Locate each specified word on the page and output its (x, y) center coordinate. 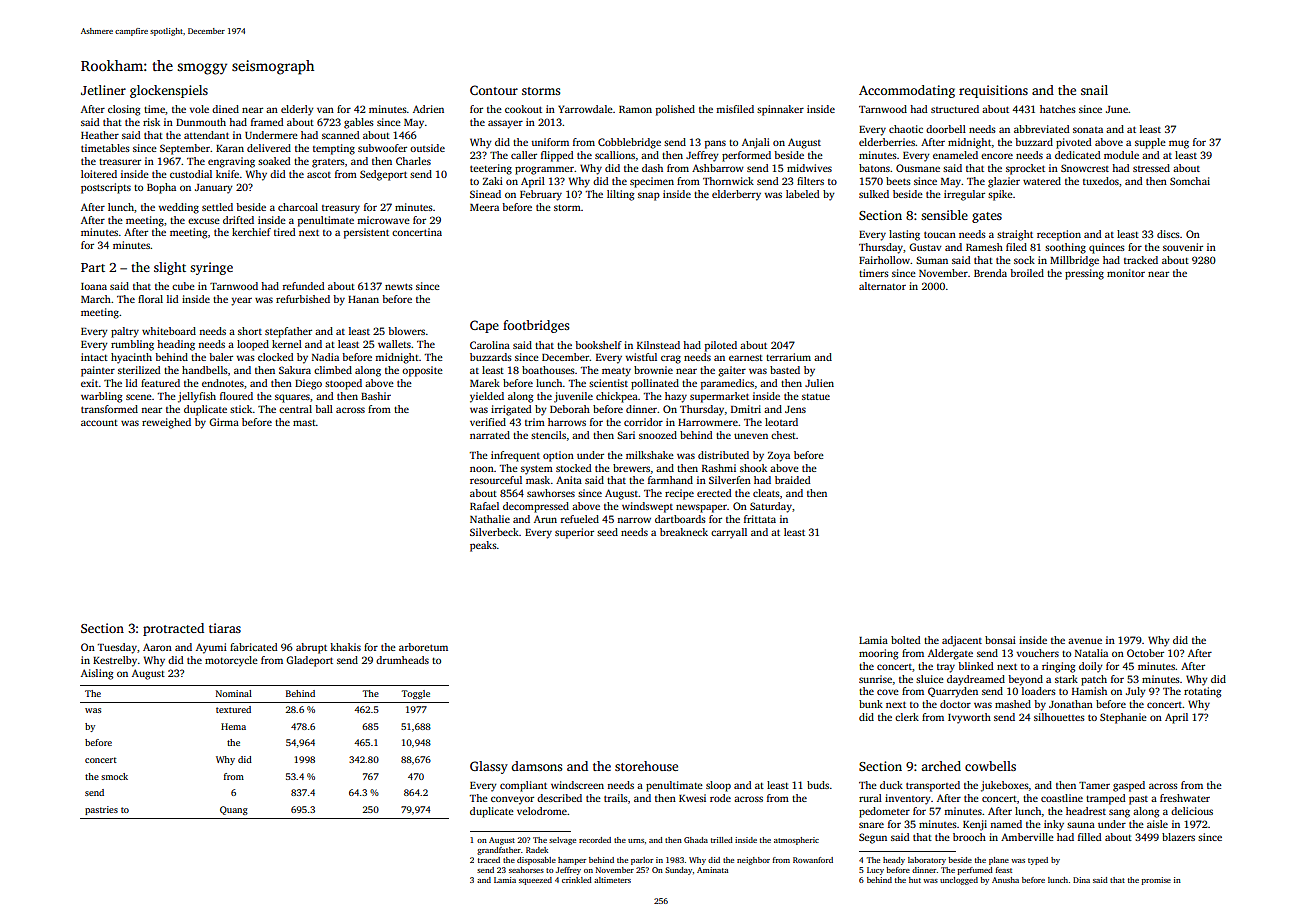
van (325, 110)
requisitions (993, 91)
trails (616, 798)
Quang (234, 810)
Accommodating (907, 91)
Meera (484, 207)
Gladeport (309, 661)
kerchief (251, 232)
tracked (1141, 260)
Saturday (771, 507)
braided (793, 480)
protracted (173, 629)
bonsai (1000, 640)
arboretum (423, 647)
